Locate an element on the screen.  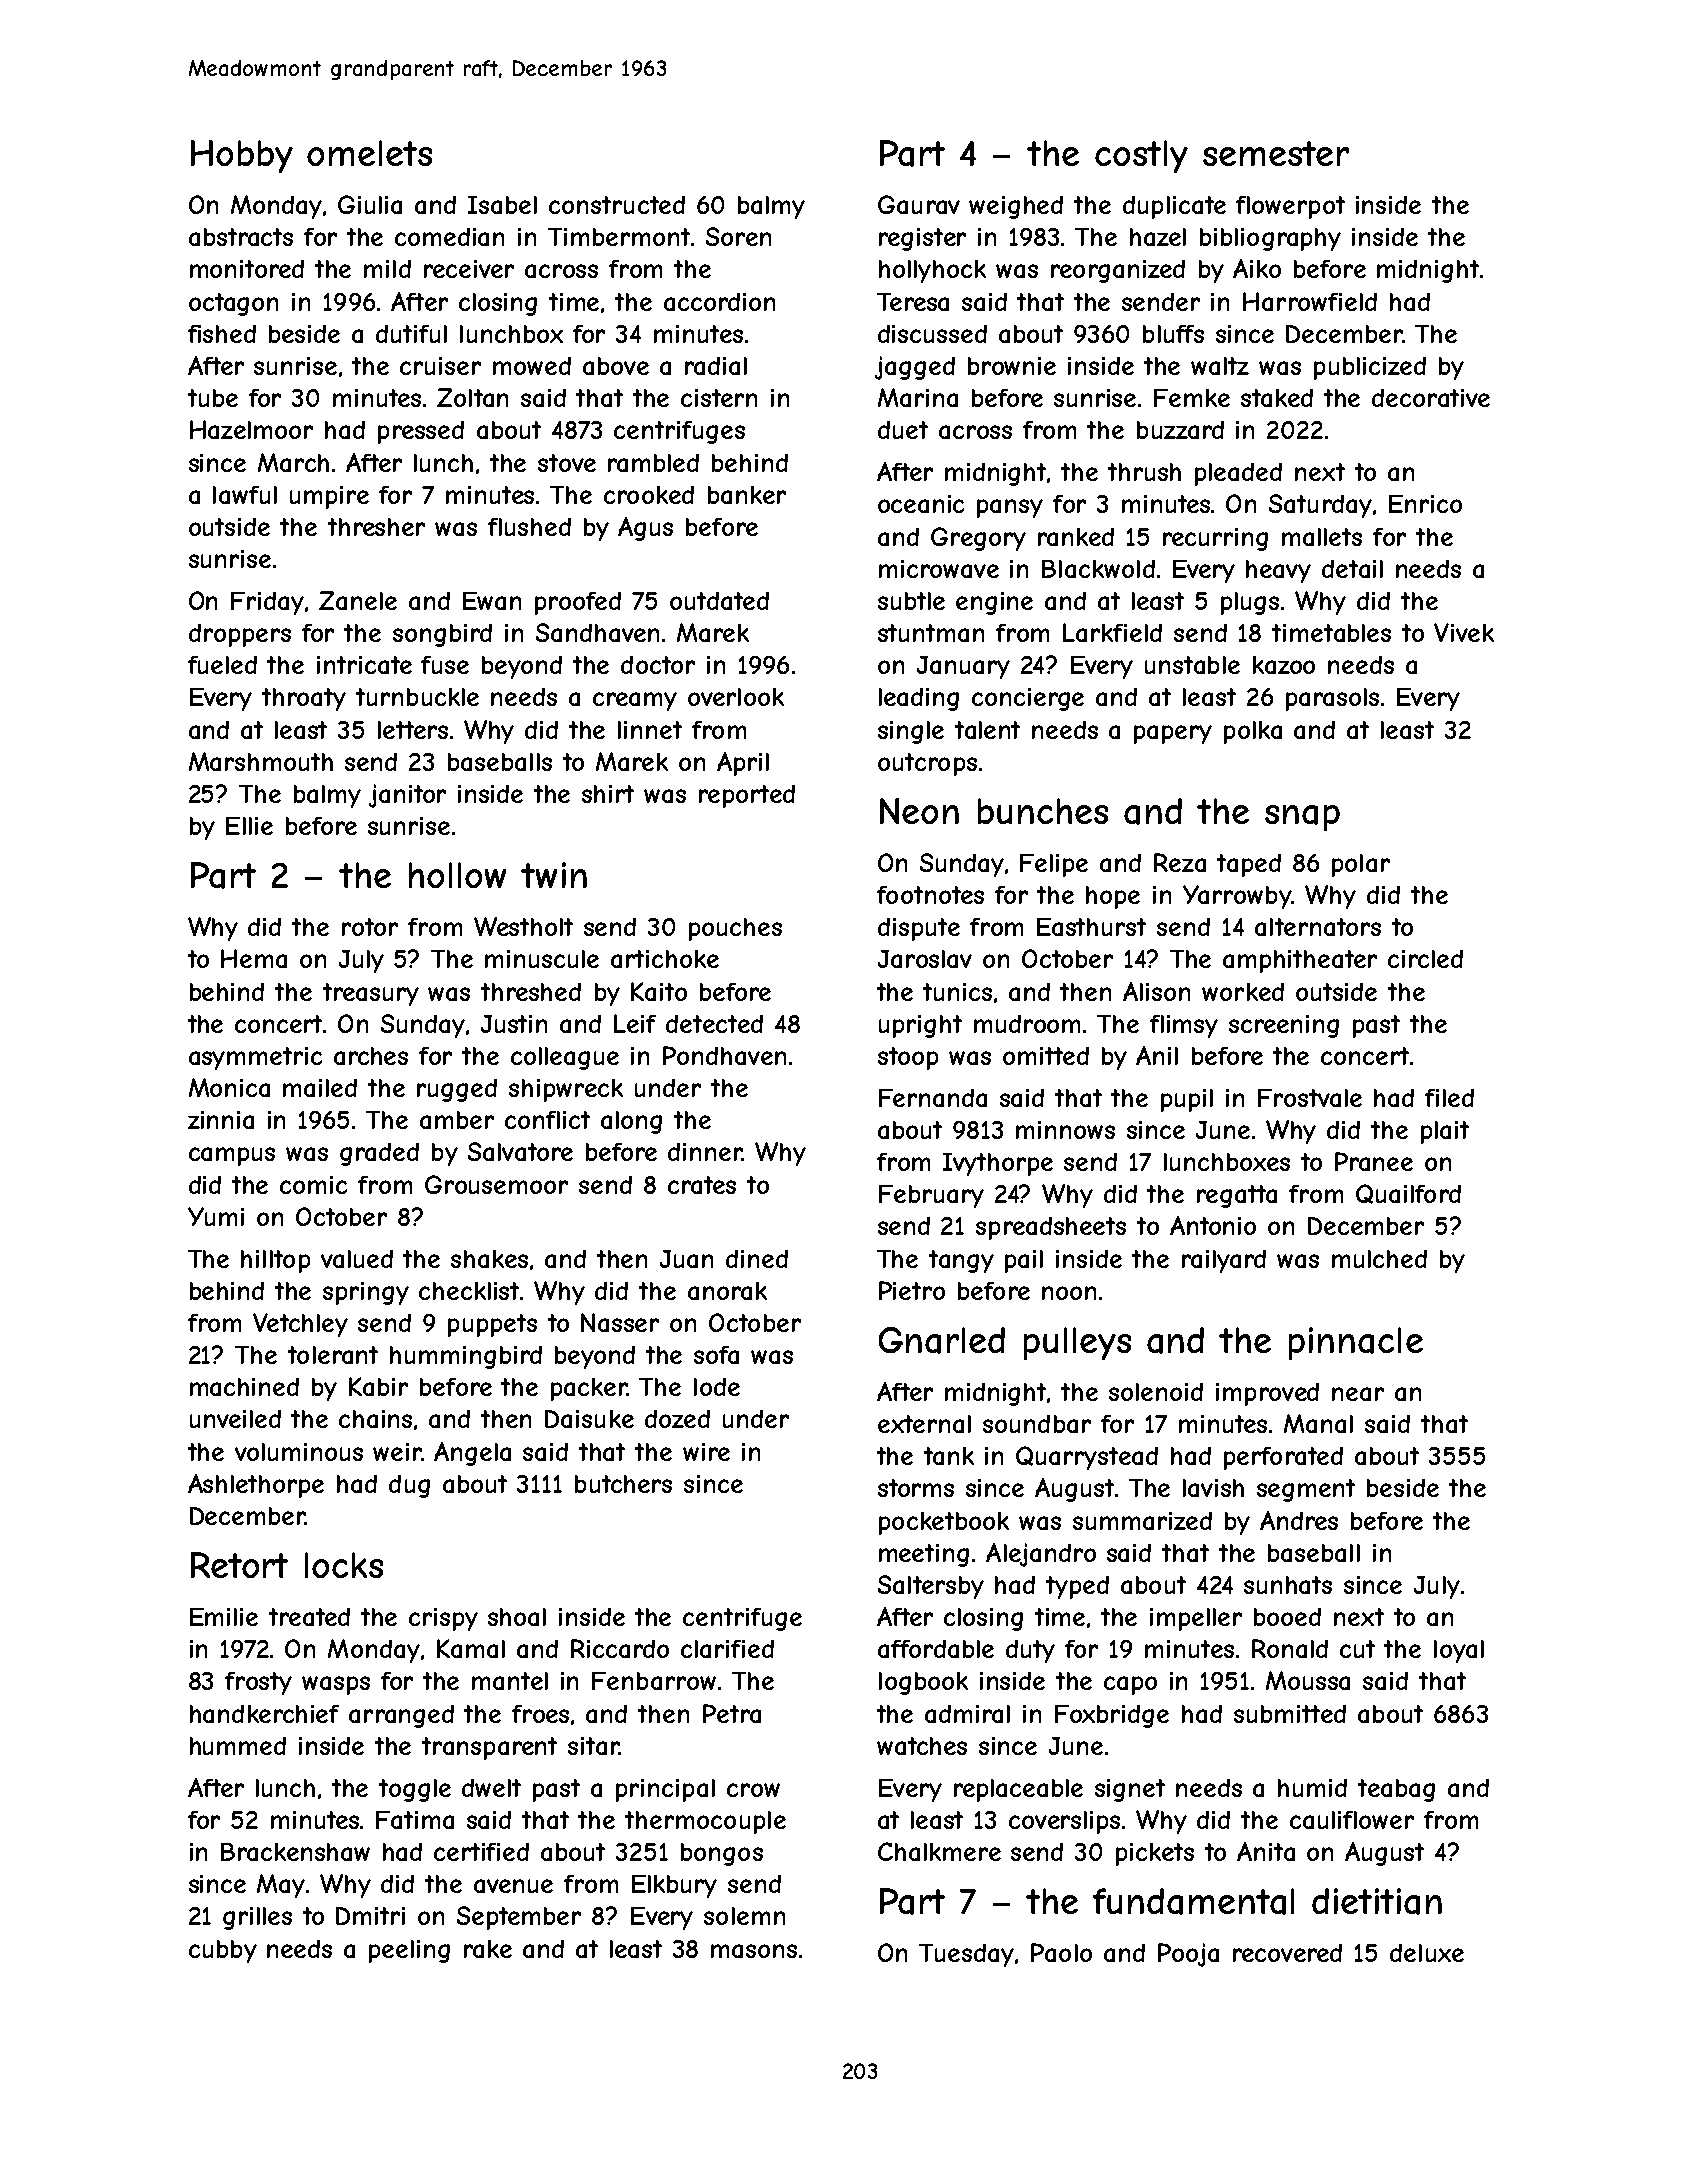
recovered is located at coordinates (1287, 1953).
